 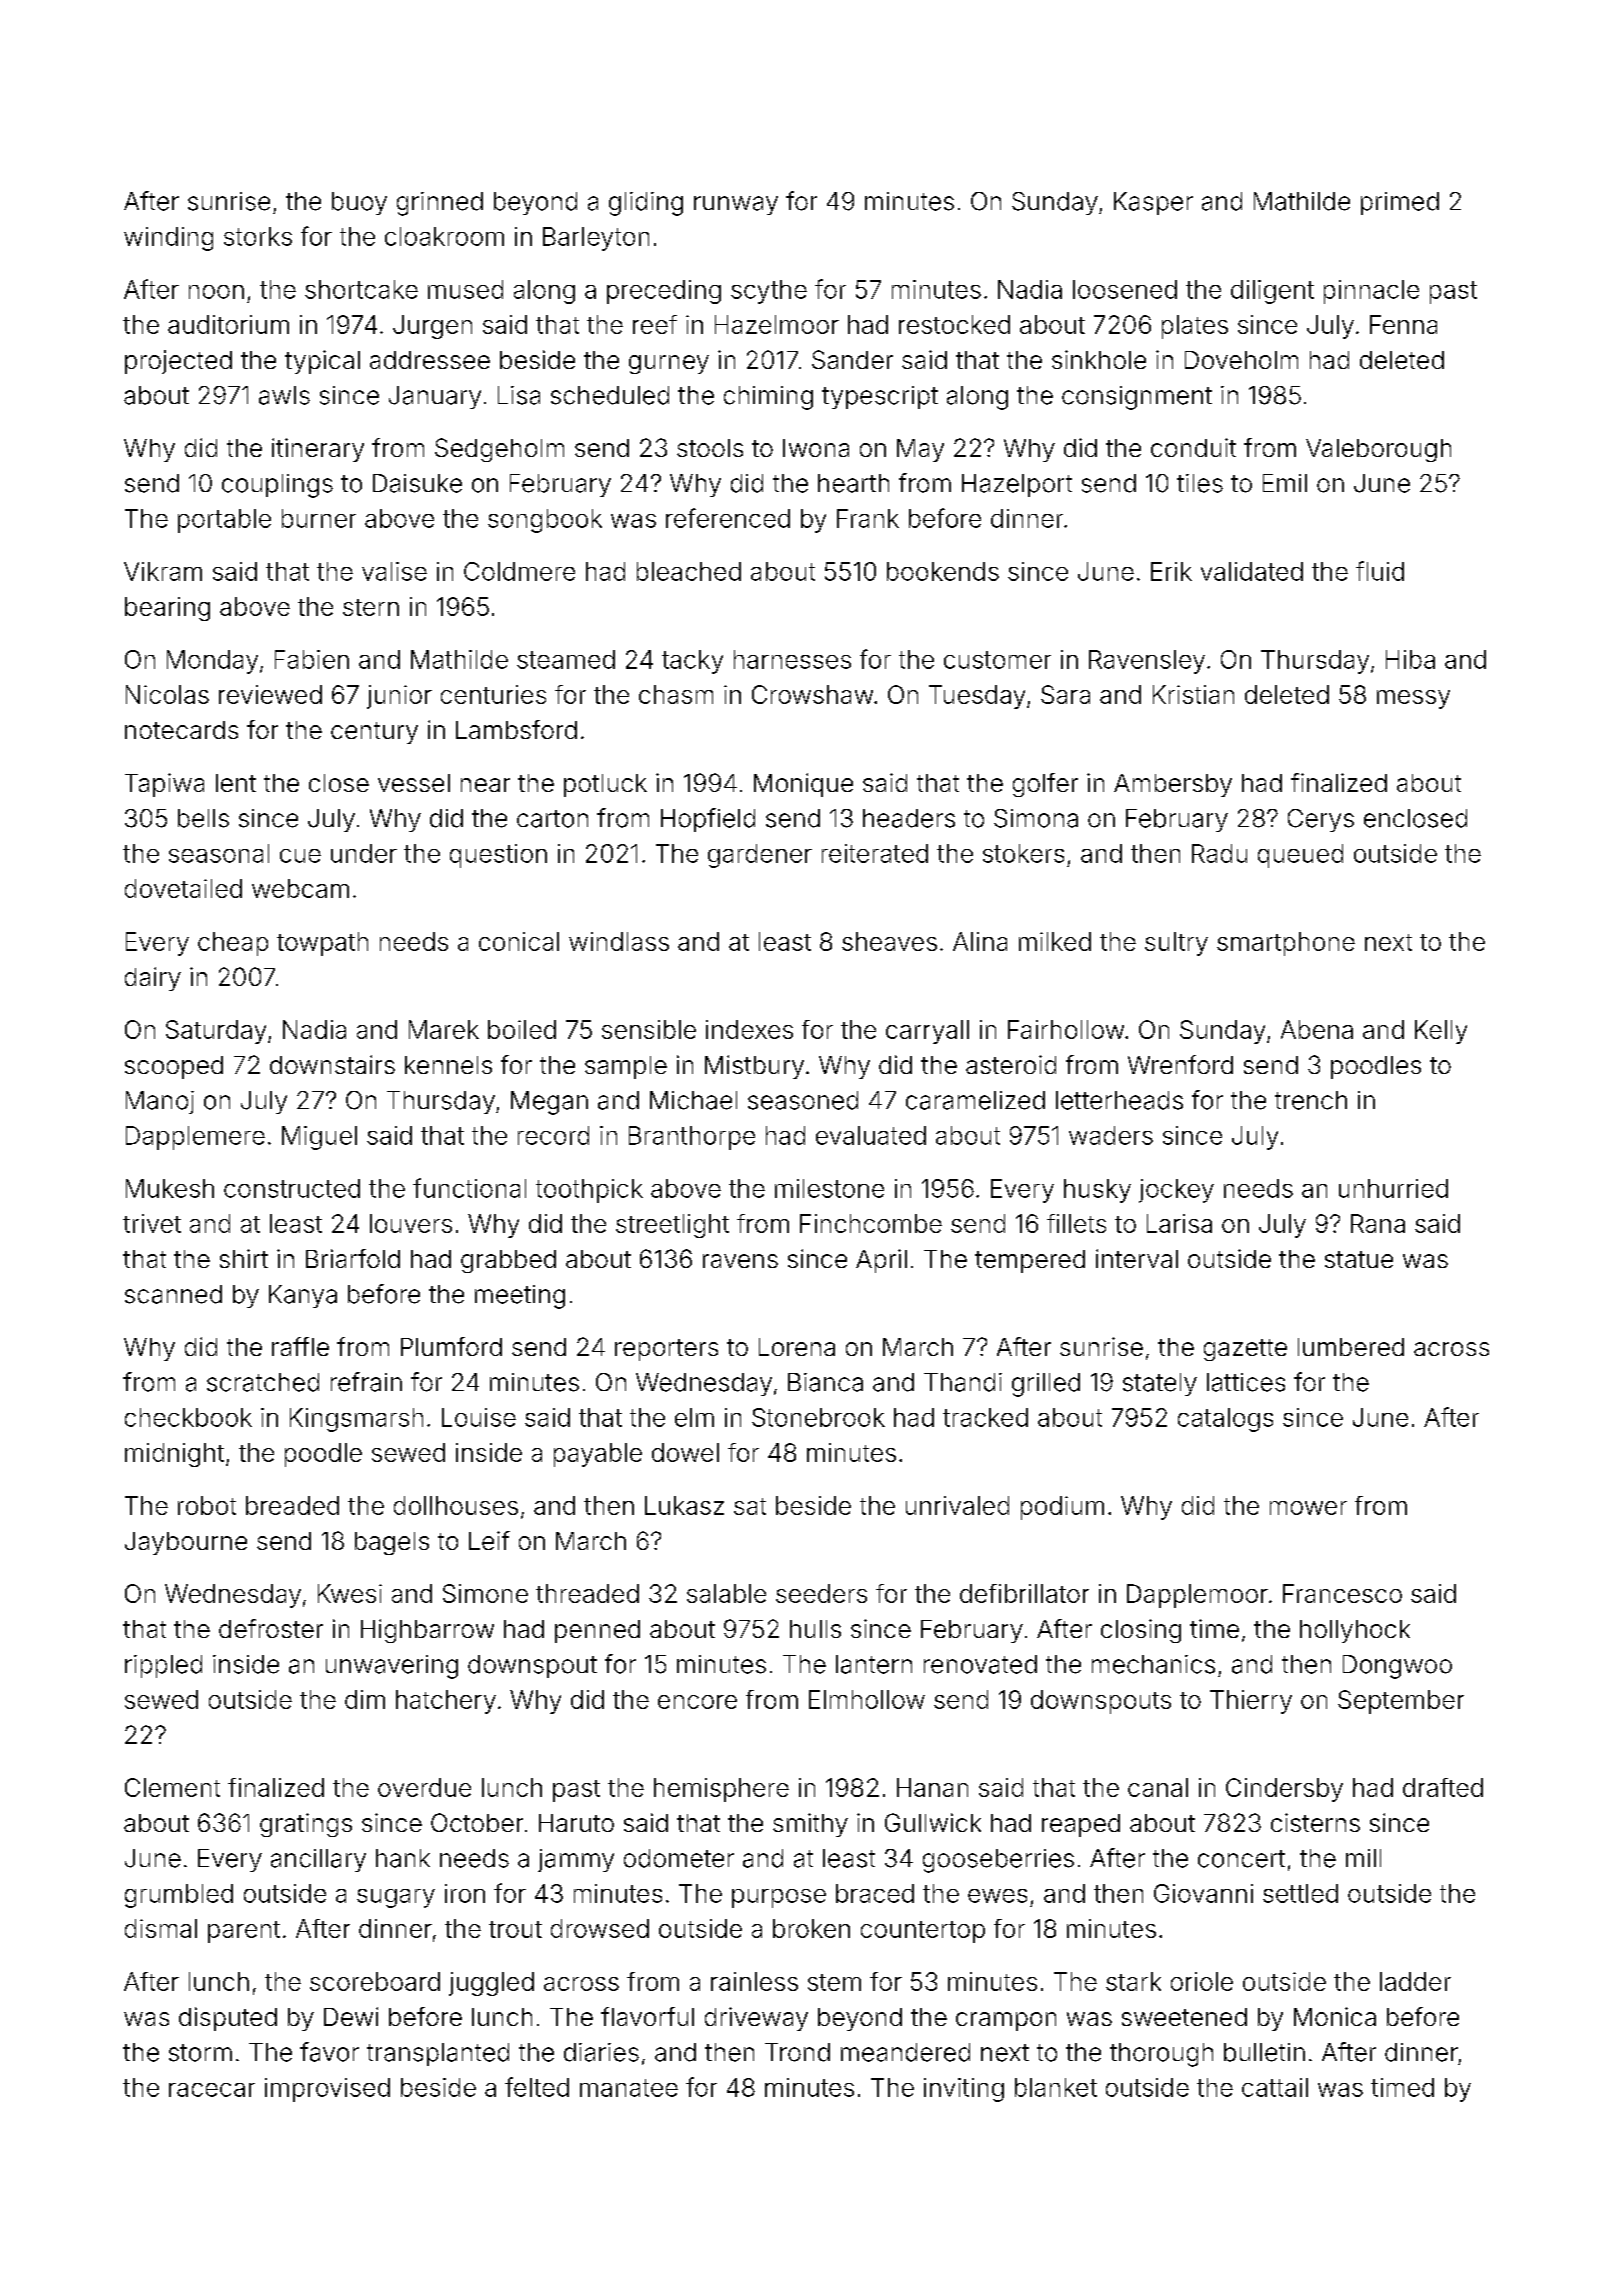 I want to click on defroster, so click(x=271, y=1628).
